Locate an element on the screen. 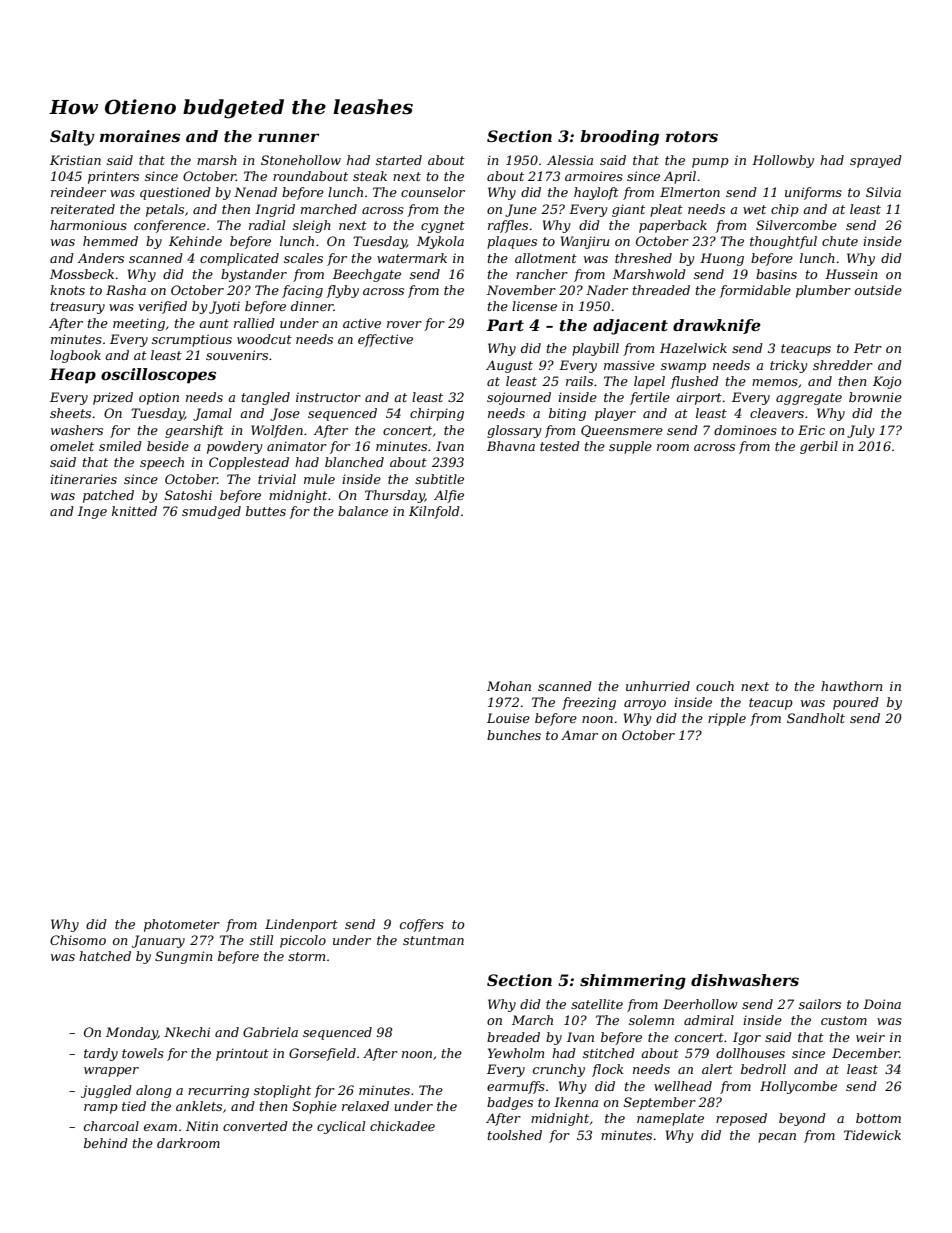 The image size is (952, 1233). Alessia is located at coordinates (570, 160).
